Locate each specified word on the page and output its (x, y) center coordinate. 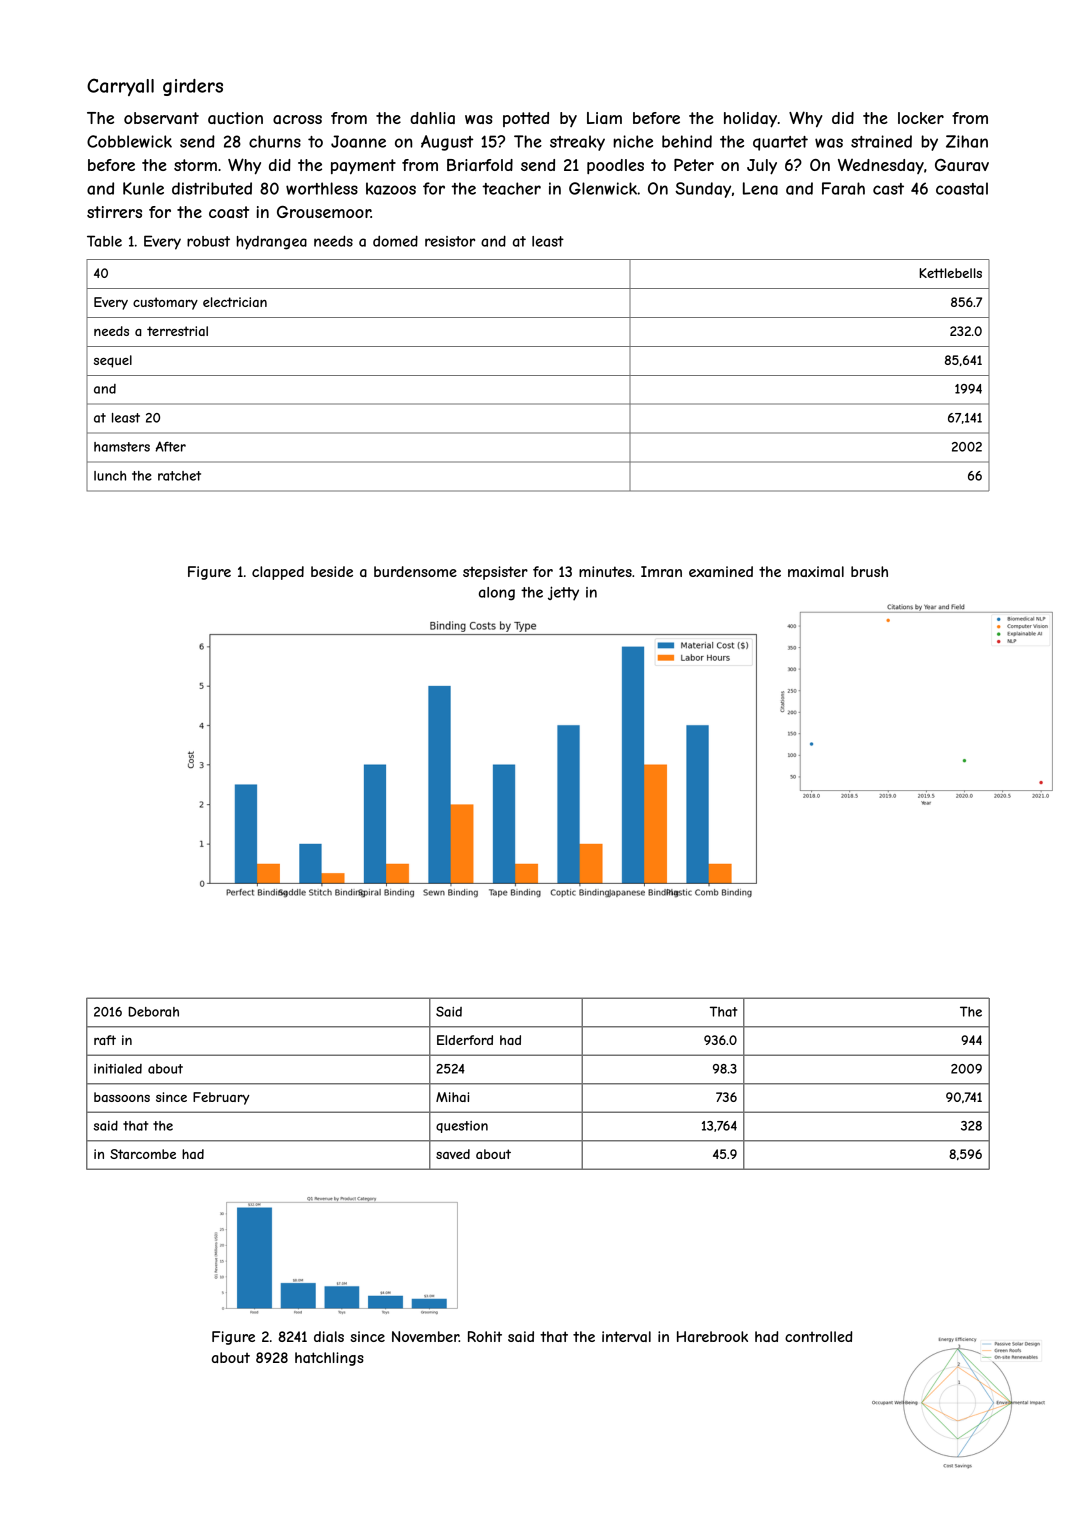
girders (193, 87)
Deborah (153, 1011)
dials (329, 1336)
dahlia (432, 118)
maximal (816, 571)
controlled (818, 1336)
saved (453, 1154)
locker (921, 118)
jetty (563, 593)
